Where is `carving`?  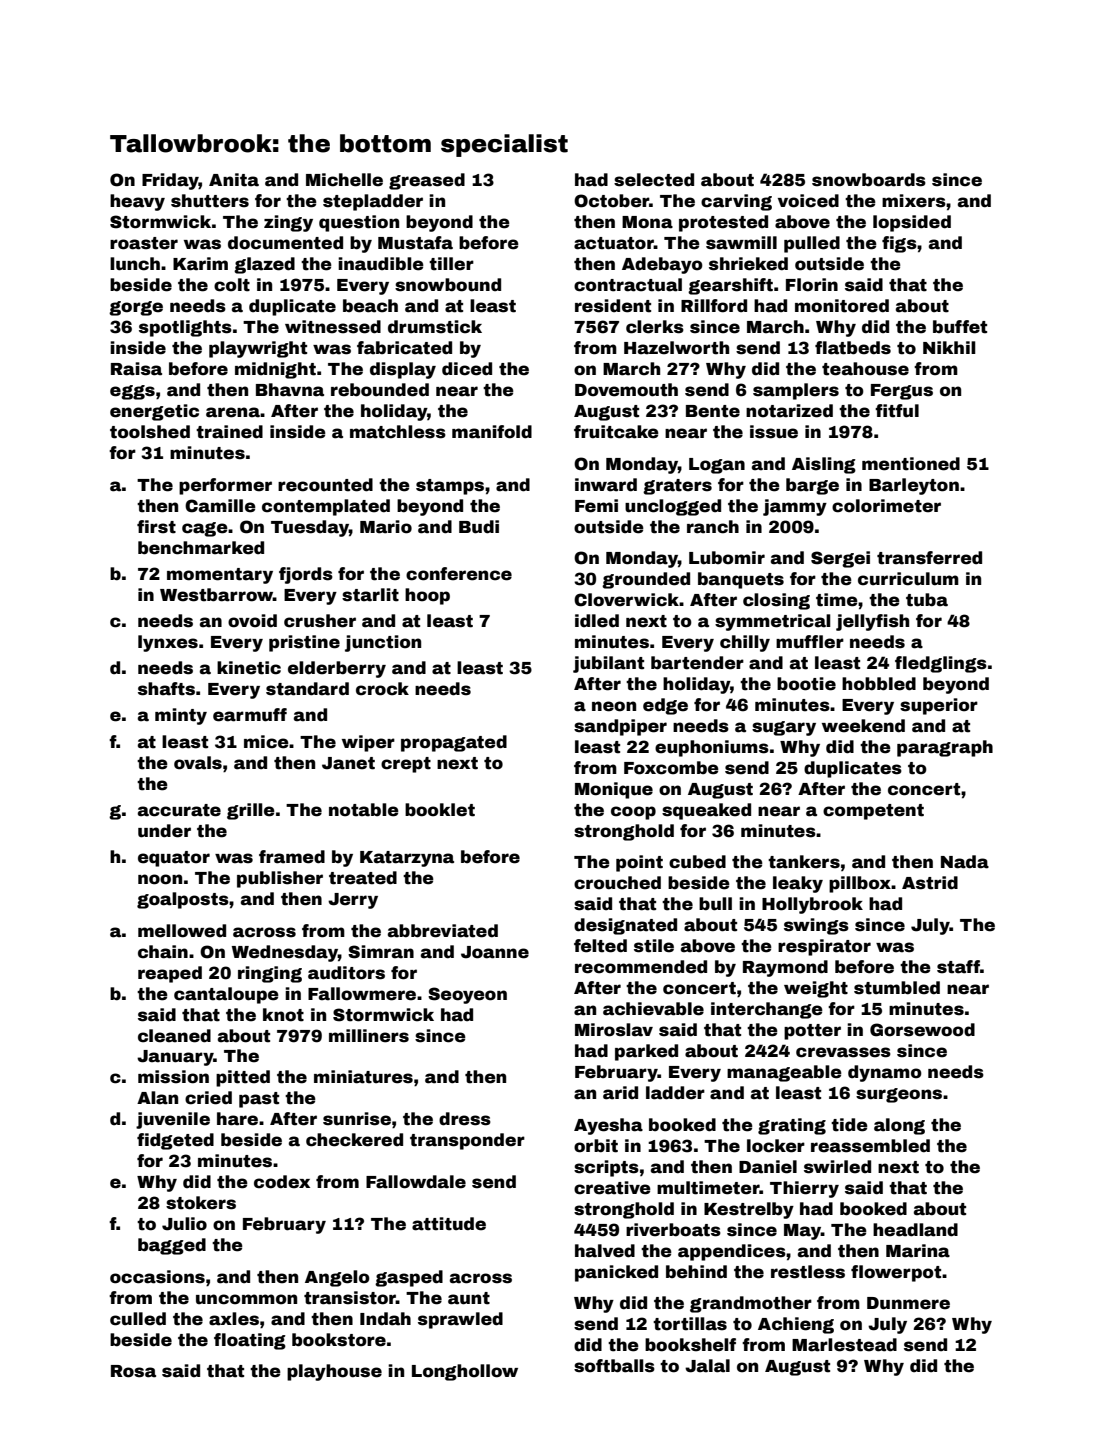 carving is located at coordinates (736, 202).
